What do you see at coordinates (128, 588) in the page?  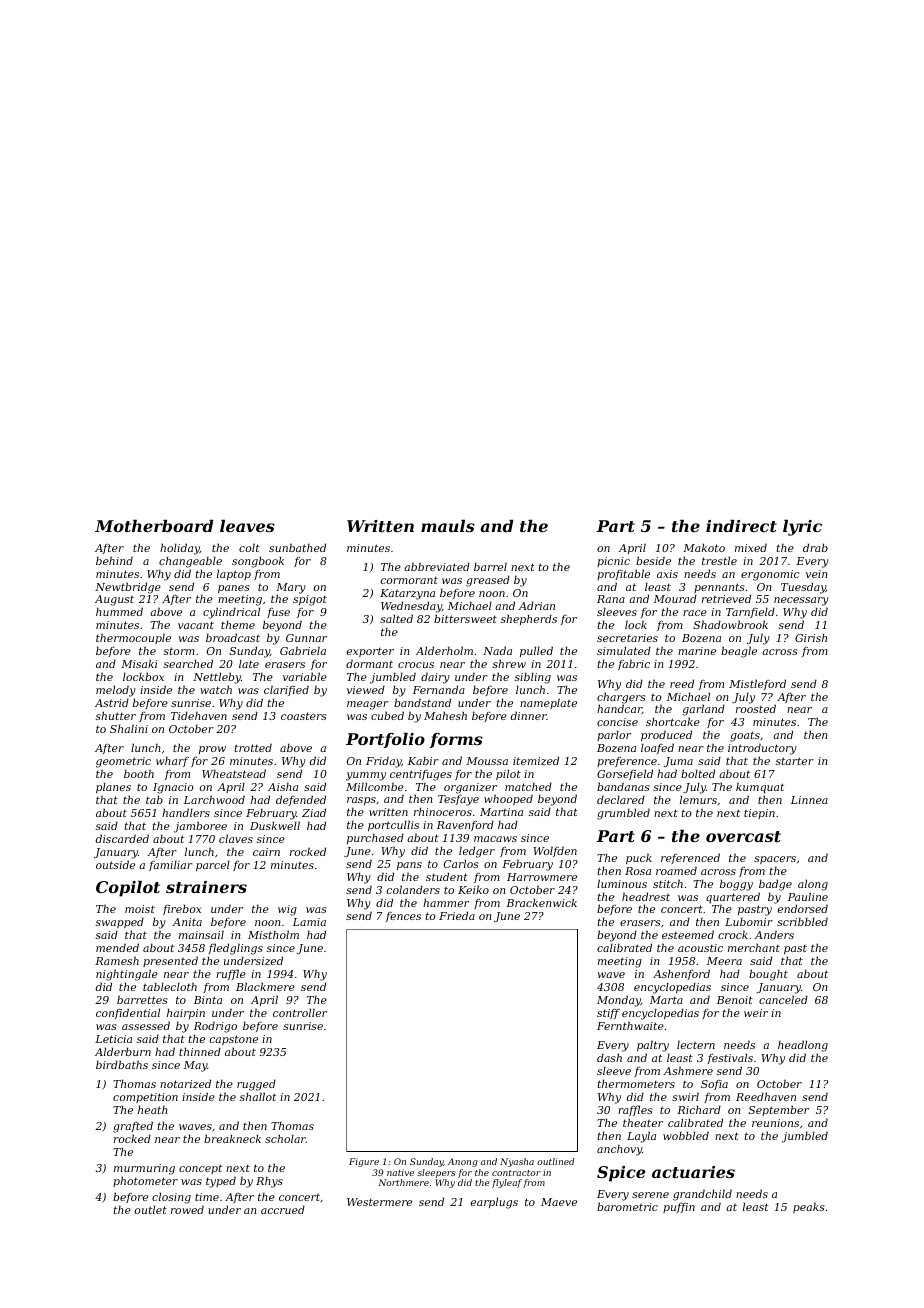 I see `Newtbridge` at bounding box center [128, 588].
